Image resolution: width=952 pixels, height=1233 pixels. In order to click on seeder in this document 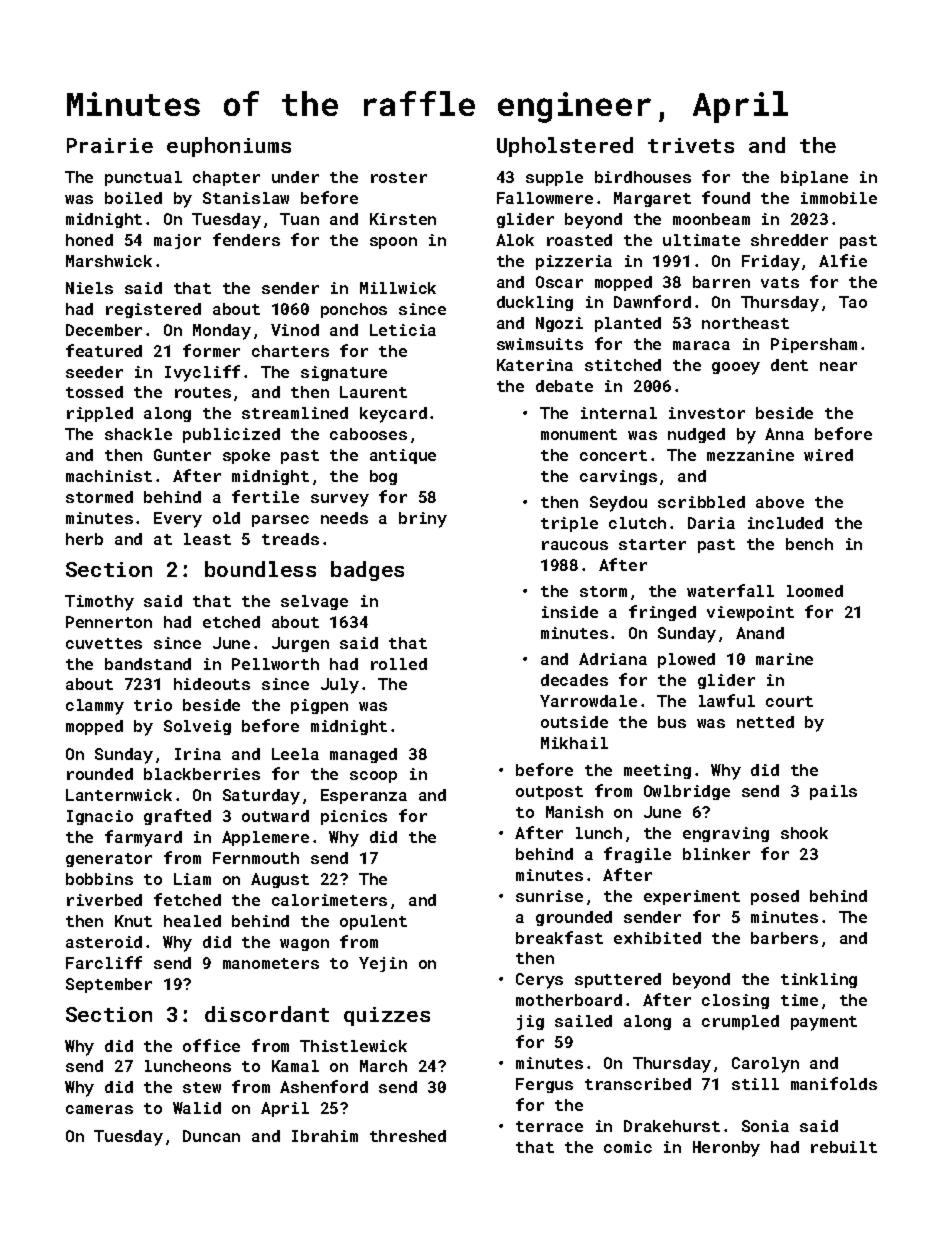, I will do `click(94, 372)`.
